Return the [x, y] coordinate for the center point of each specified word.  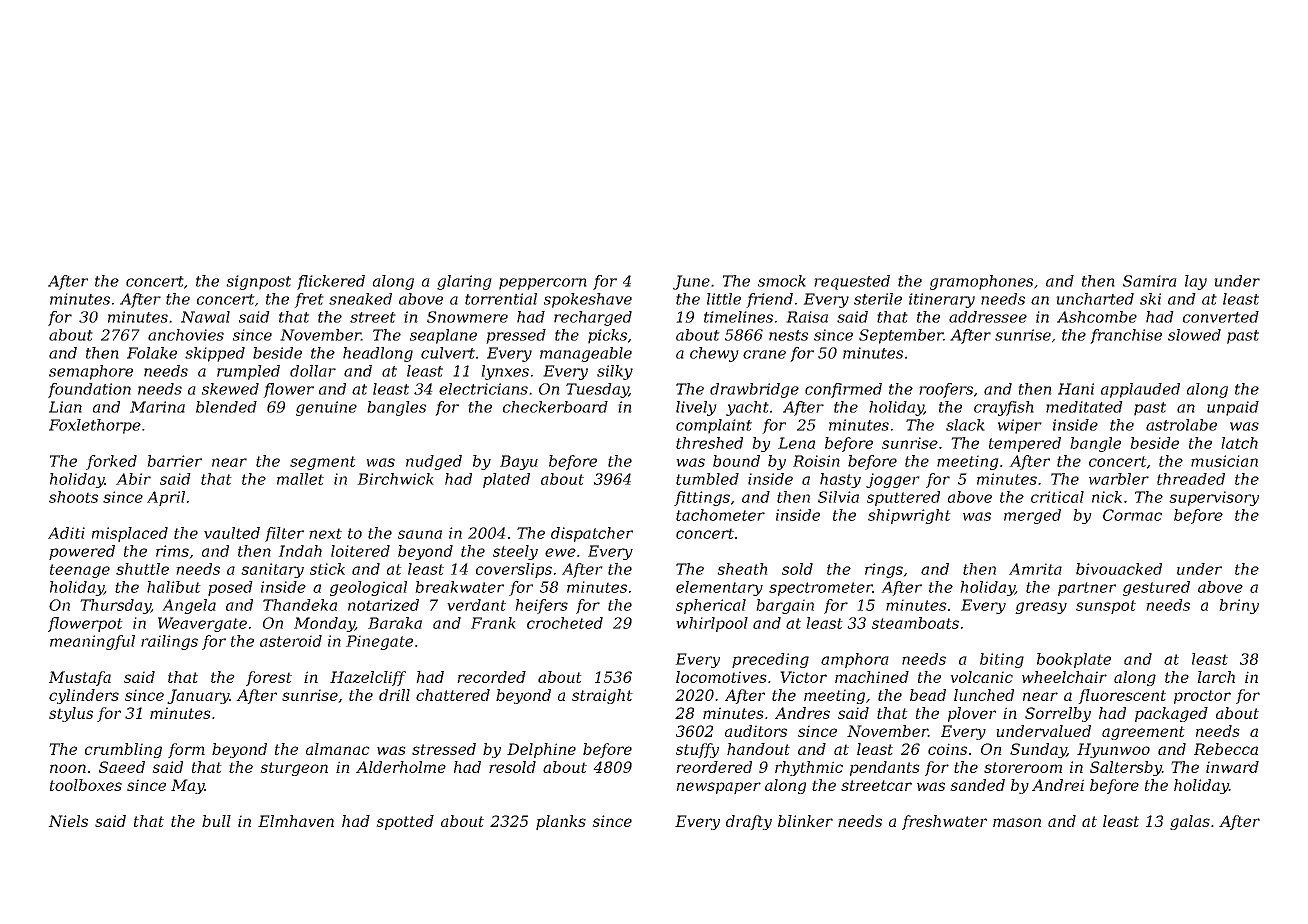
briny [1239, 606]
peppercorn [543, 284]
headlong [378, 354]
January [198, 696]
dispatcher [592, 534]
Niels [68, 821]
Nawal [205, 317]
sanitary [272, 570]
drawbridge [754, 390]
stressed [444, 749]
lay [1196, 282]
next [325, 533]
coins [947, 749]
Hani [1076, 389]
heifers [541, 606]
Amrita [1035, 569]
